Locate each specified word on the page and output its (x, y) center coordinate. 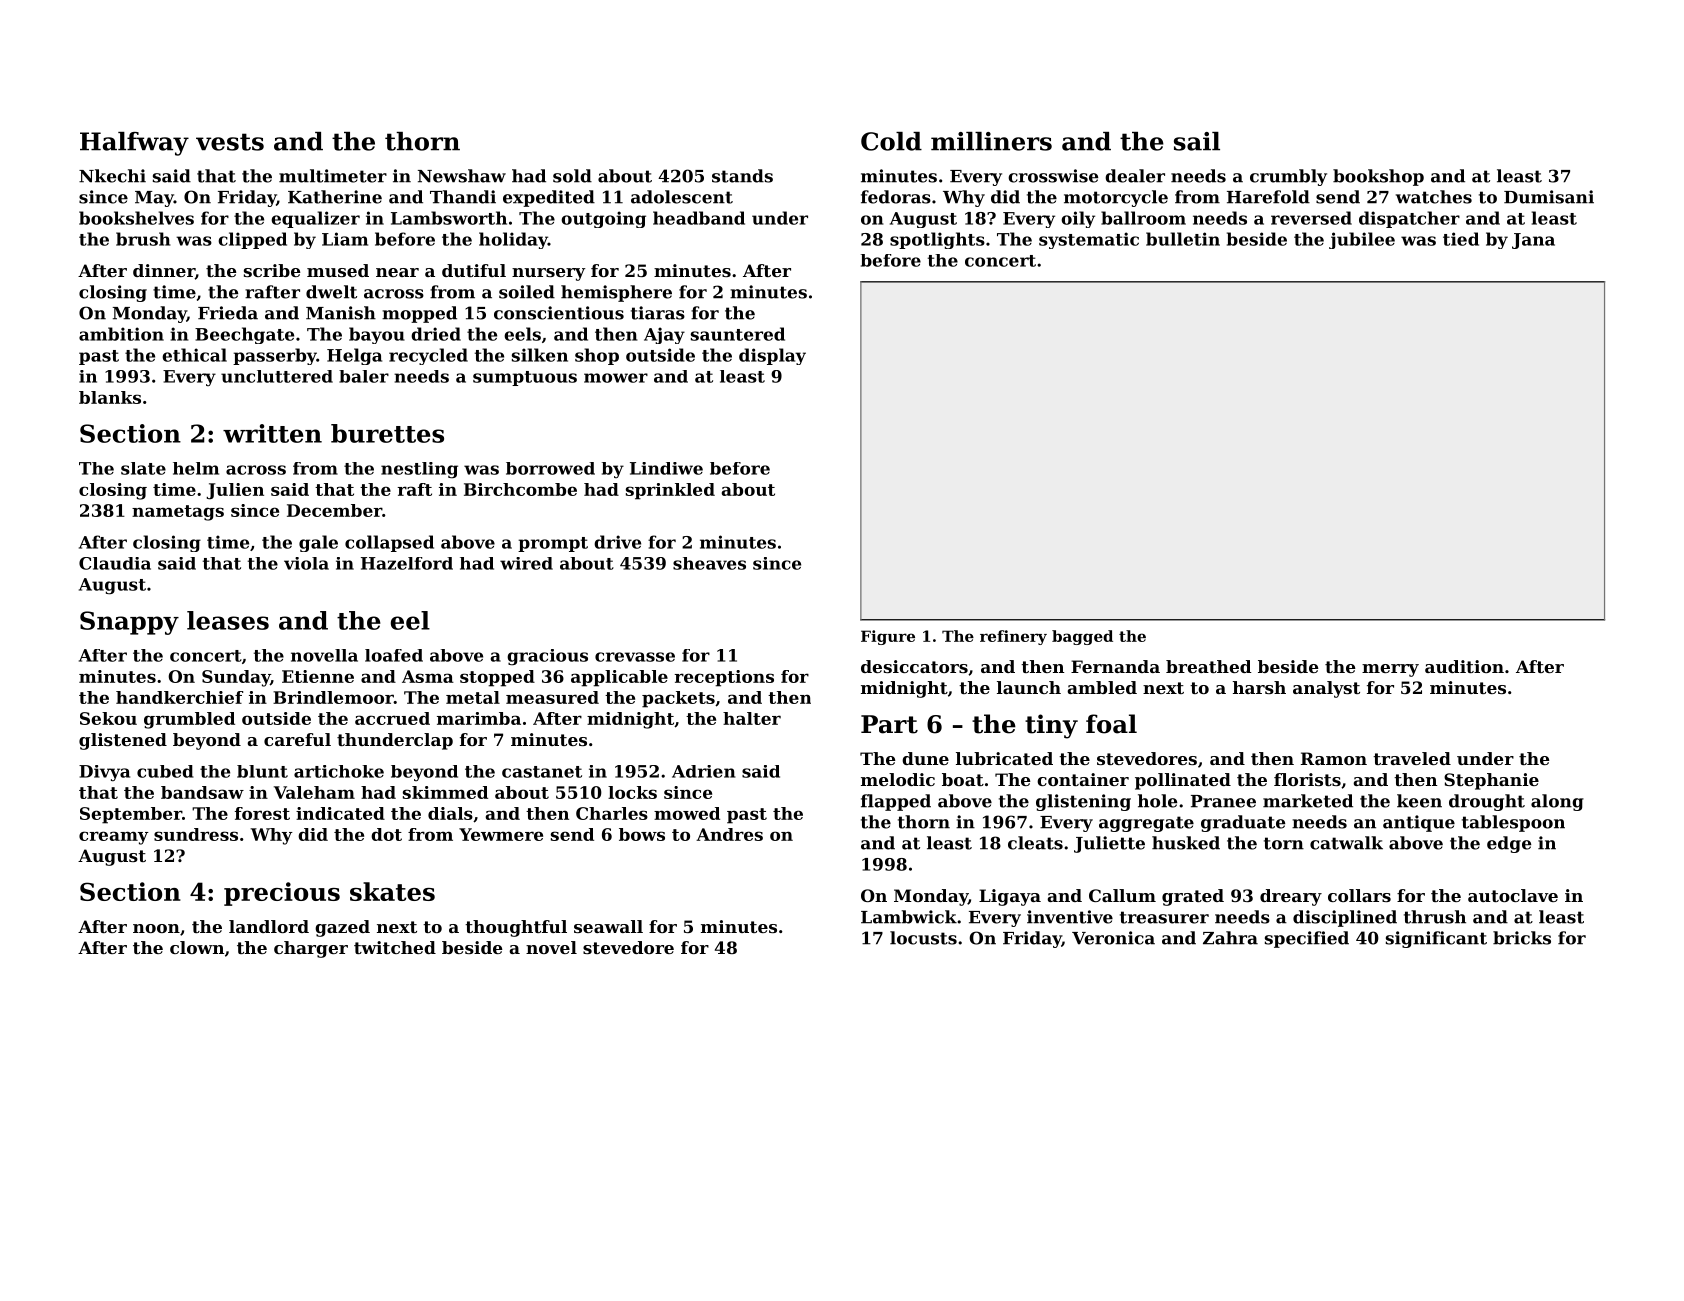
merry (1390, 670)
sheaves (709, 563)
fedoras (896, 197)
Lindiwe (666, 468)
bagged (1082, 637)
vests (230, 142)
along (1557, 802)
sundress (196, 834)
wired (526, 563)
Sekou (108, 718)
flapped (896, 802)
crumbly (1288, 177)
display (772, 356)
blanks (110, 397)
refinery (1013, 637)
